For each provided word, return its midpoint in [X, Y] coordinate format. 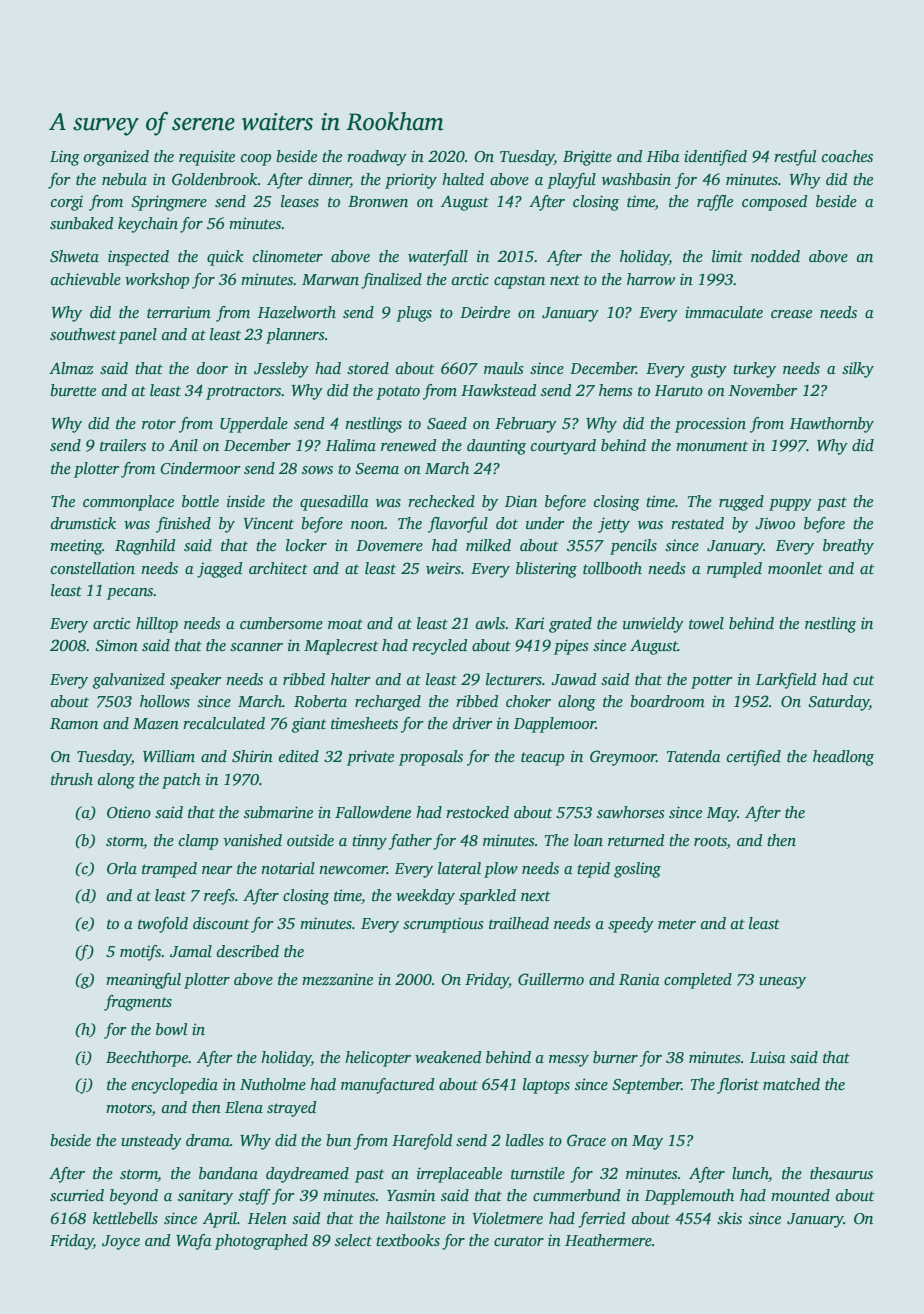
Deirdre [485, 312]
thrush [72, 779]
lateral [459, 868]
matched [791, 1084]
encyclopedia [175, 1086]
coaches [847, 156]
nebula [124, 179]
